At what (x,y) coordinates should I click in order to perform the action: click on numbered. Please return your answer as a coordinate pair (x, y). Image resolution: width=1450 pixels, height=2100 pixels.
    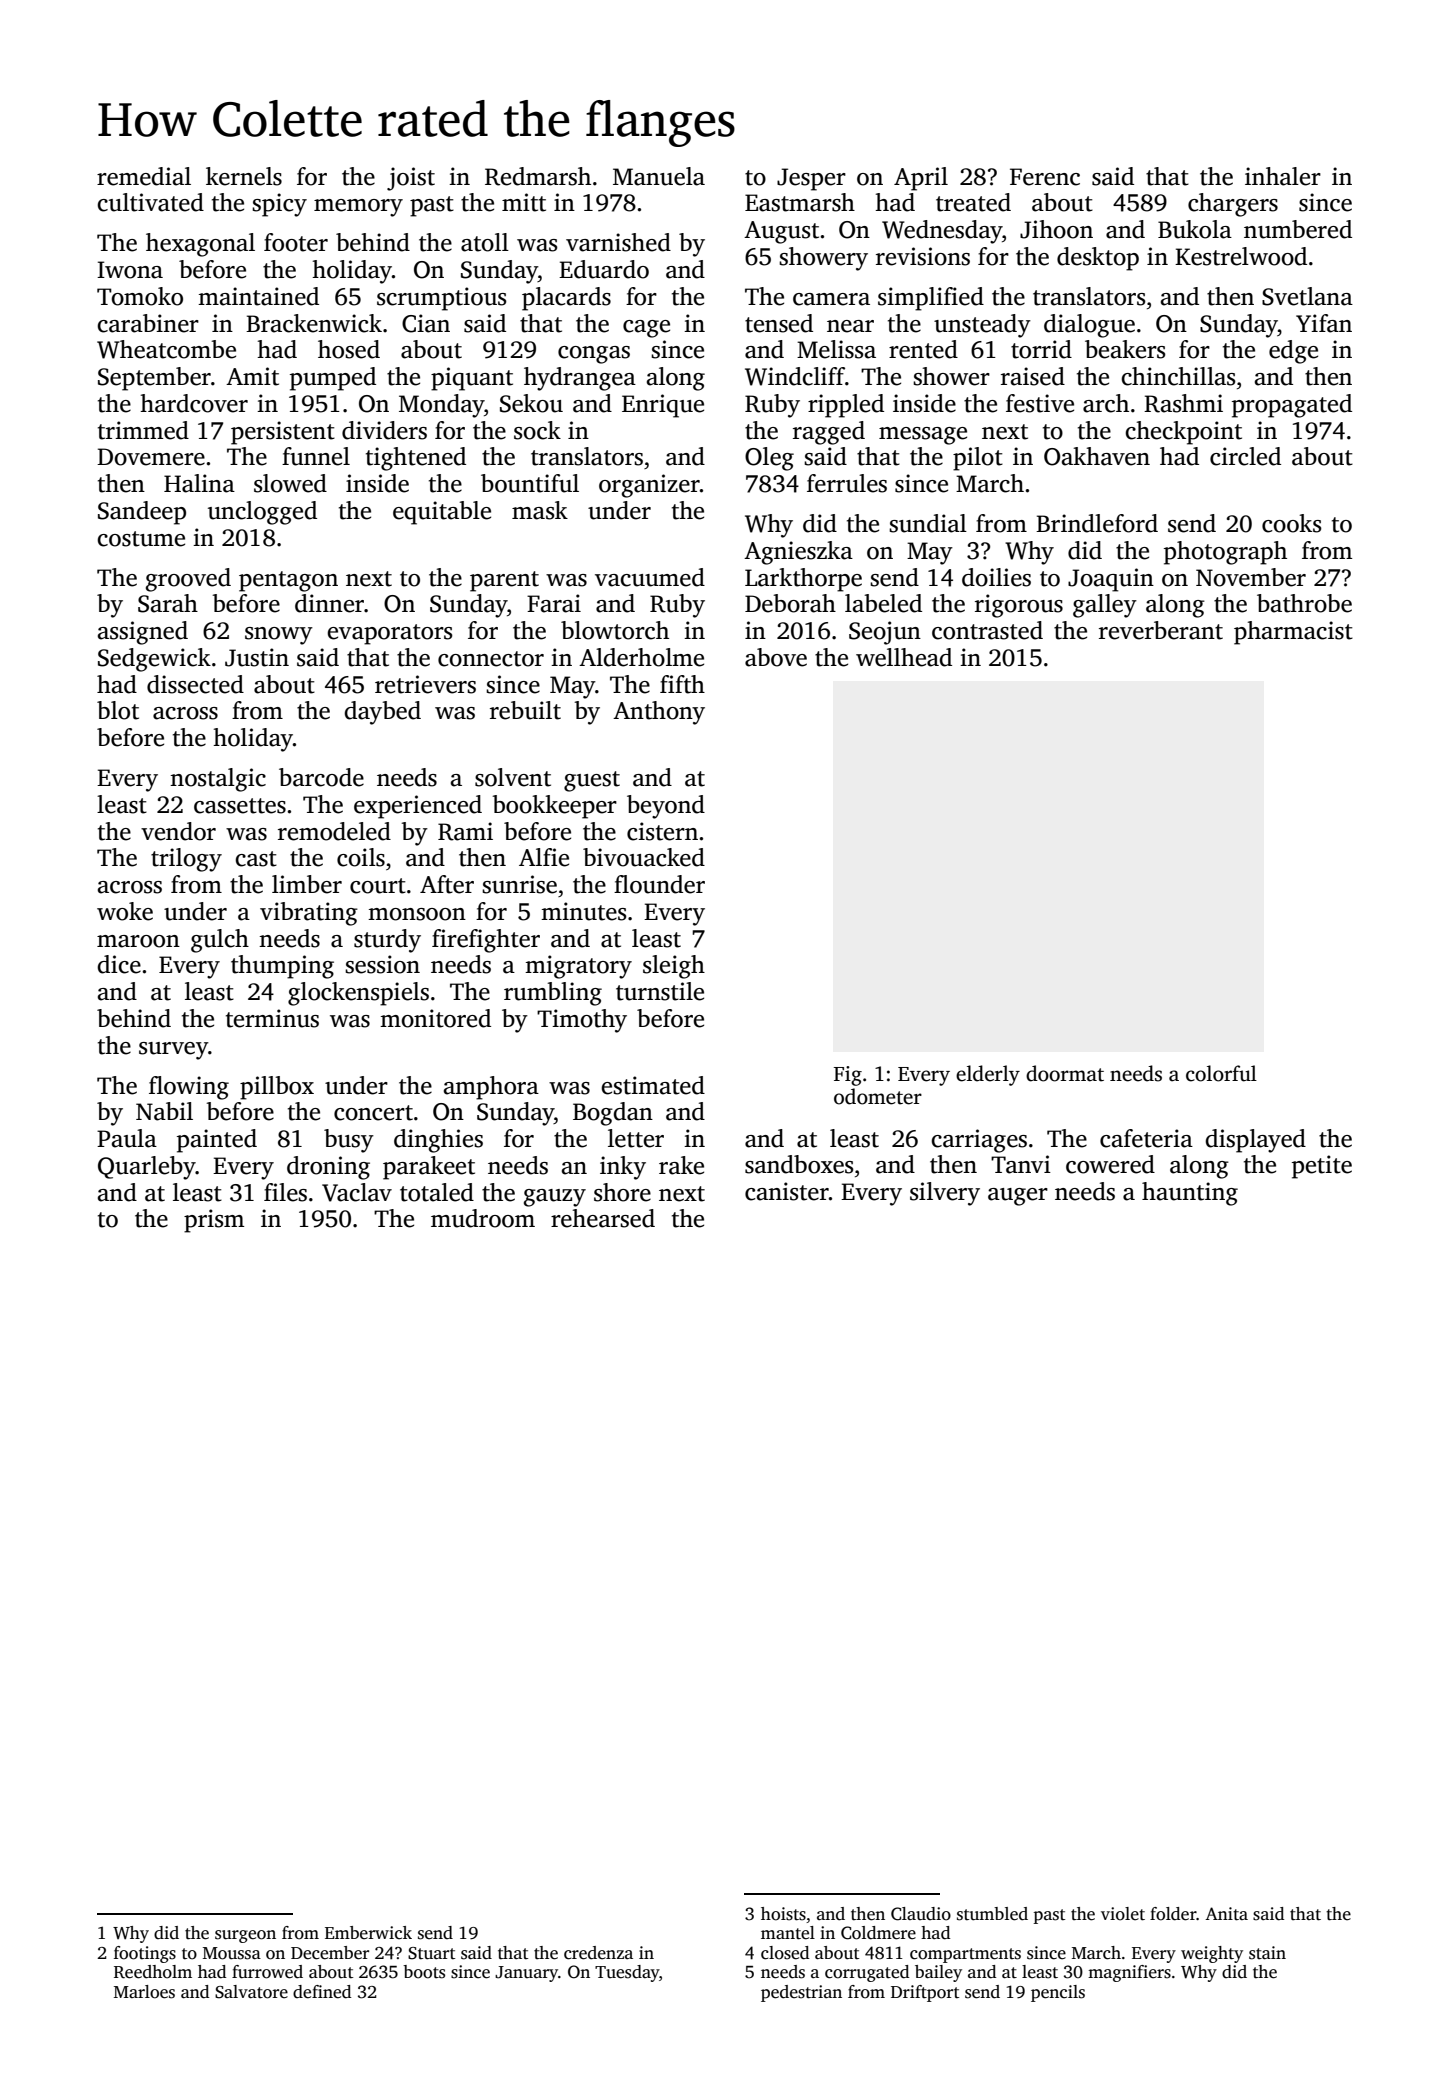
    Looking at the image, I should click on (1298, 229).
